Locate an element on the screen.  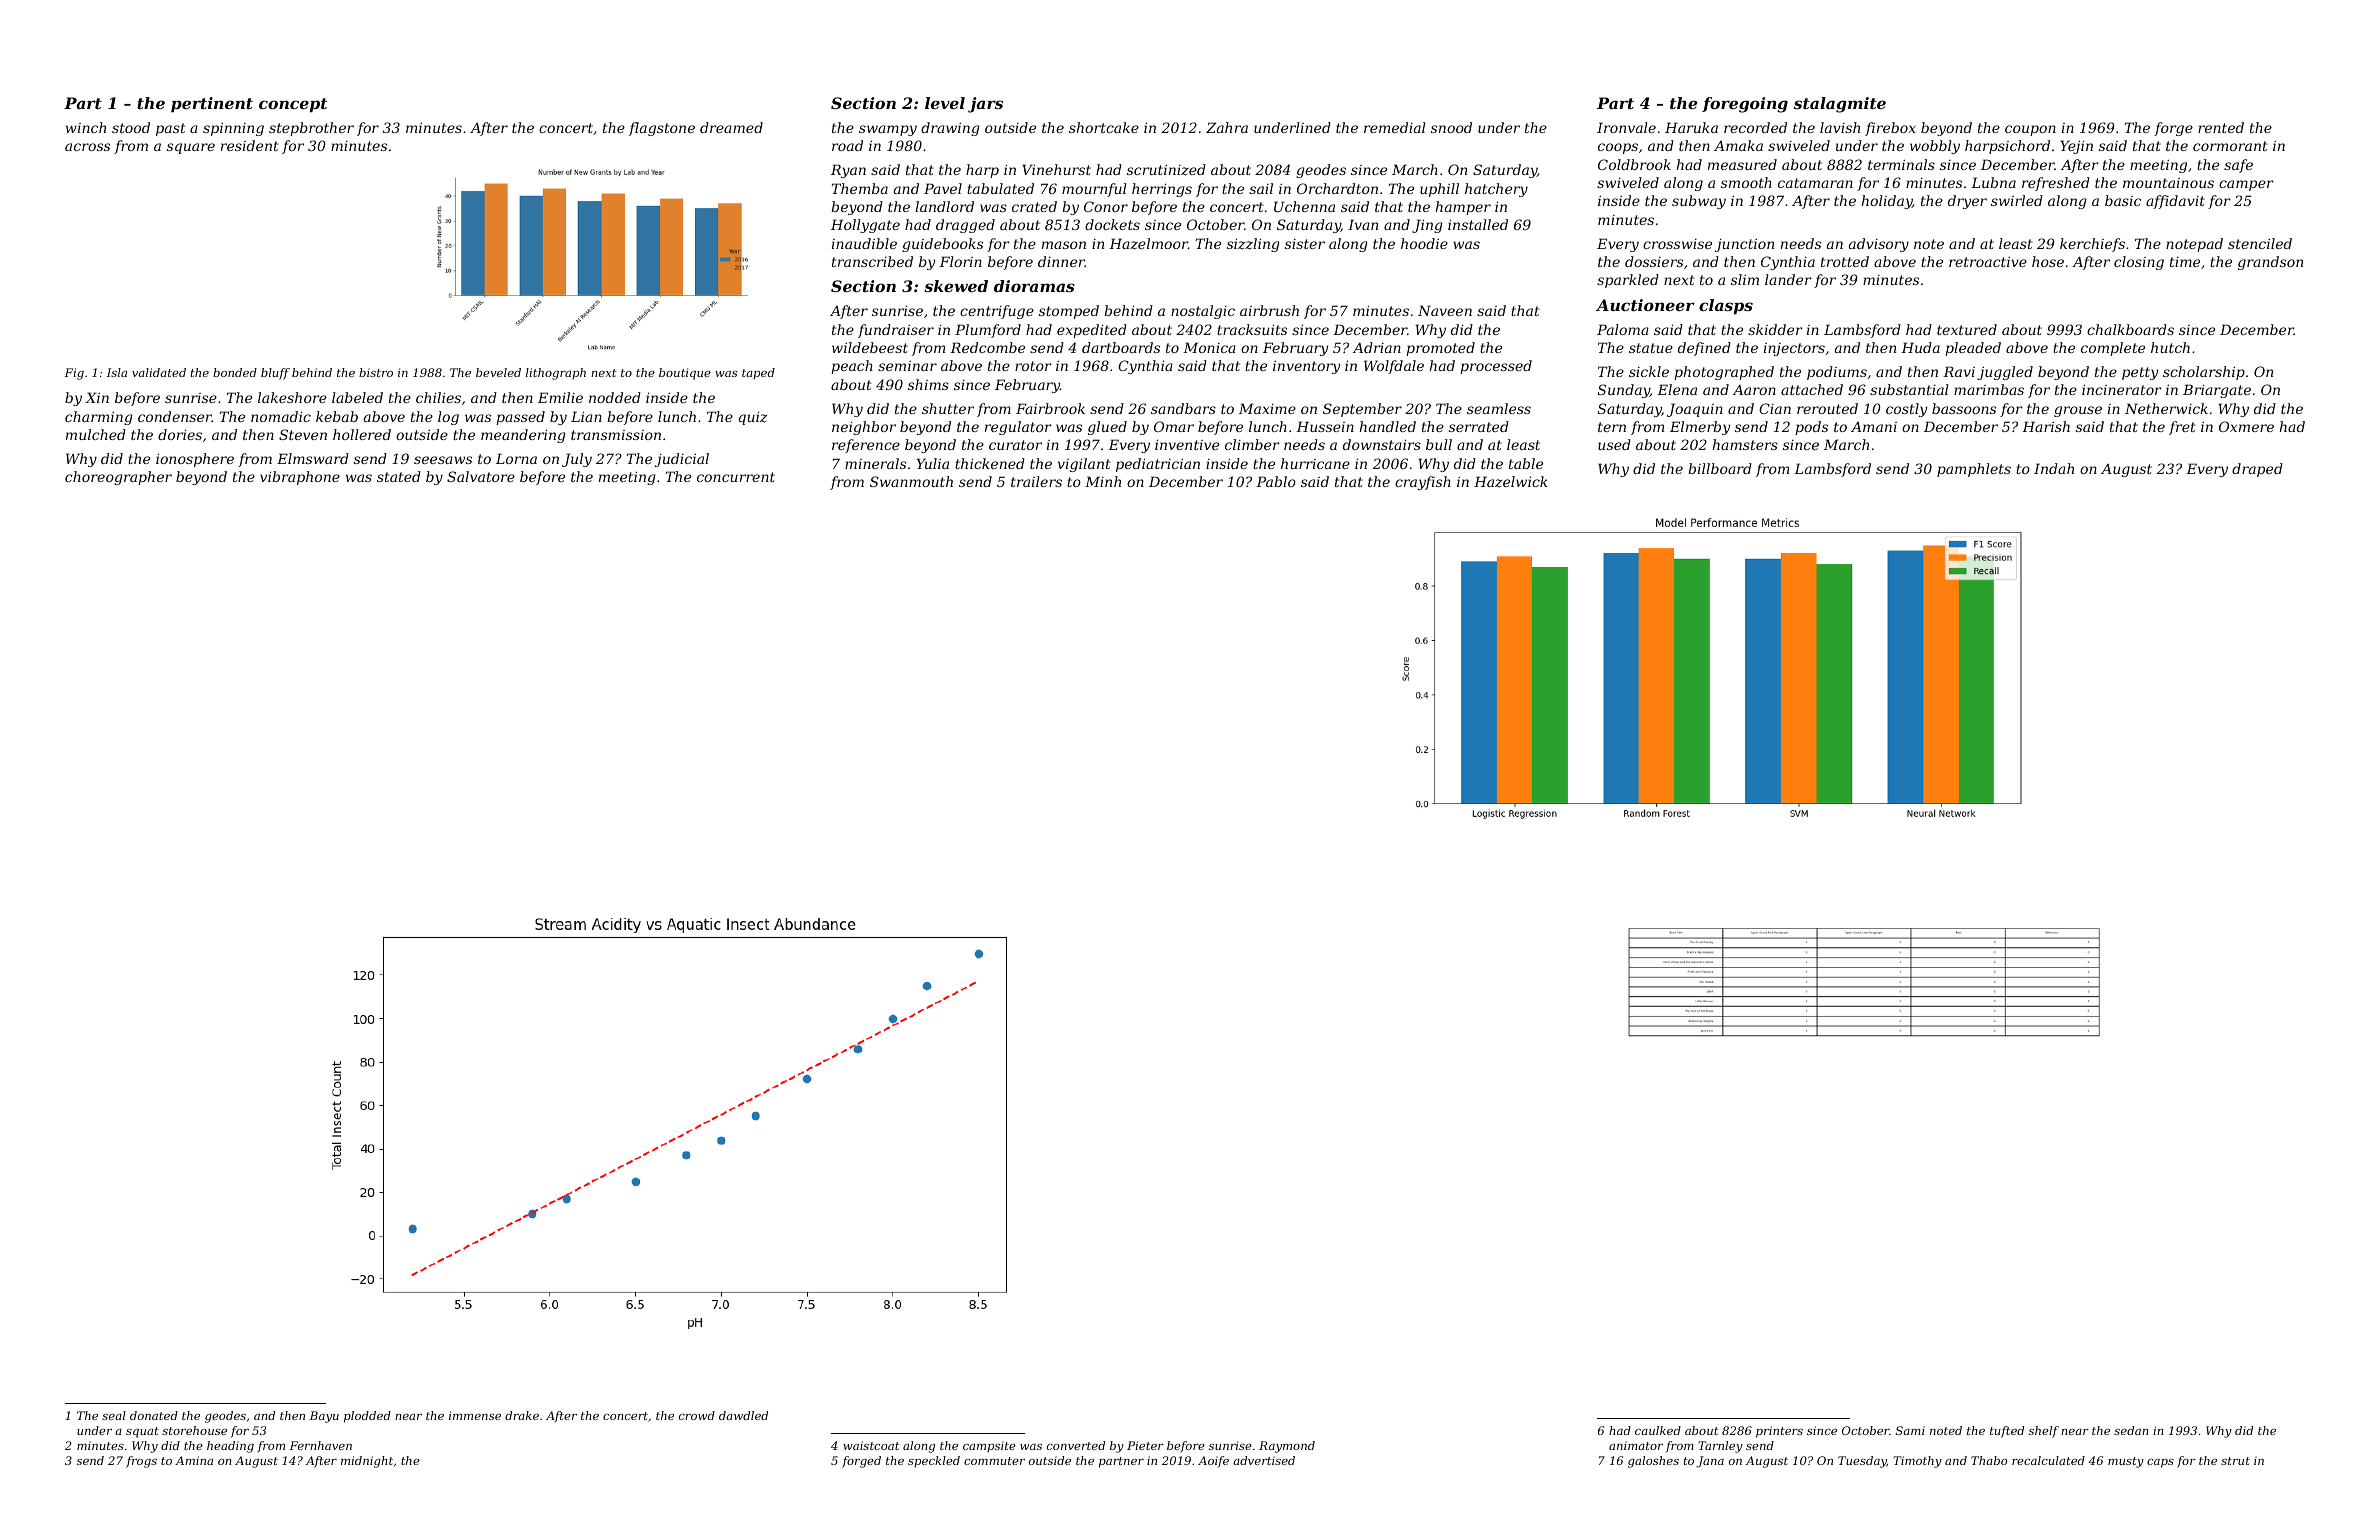
Bayu is located at coordinates (324, 1417).
